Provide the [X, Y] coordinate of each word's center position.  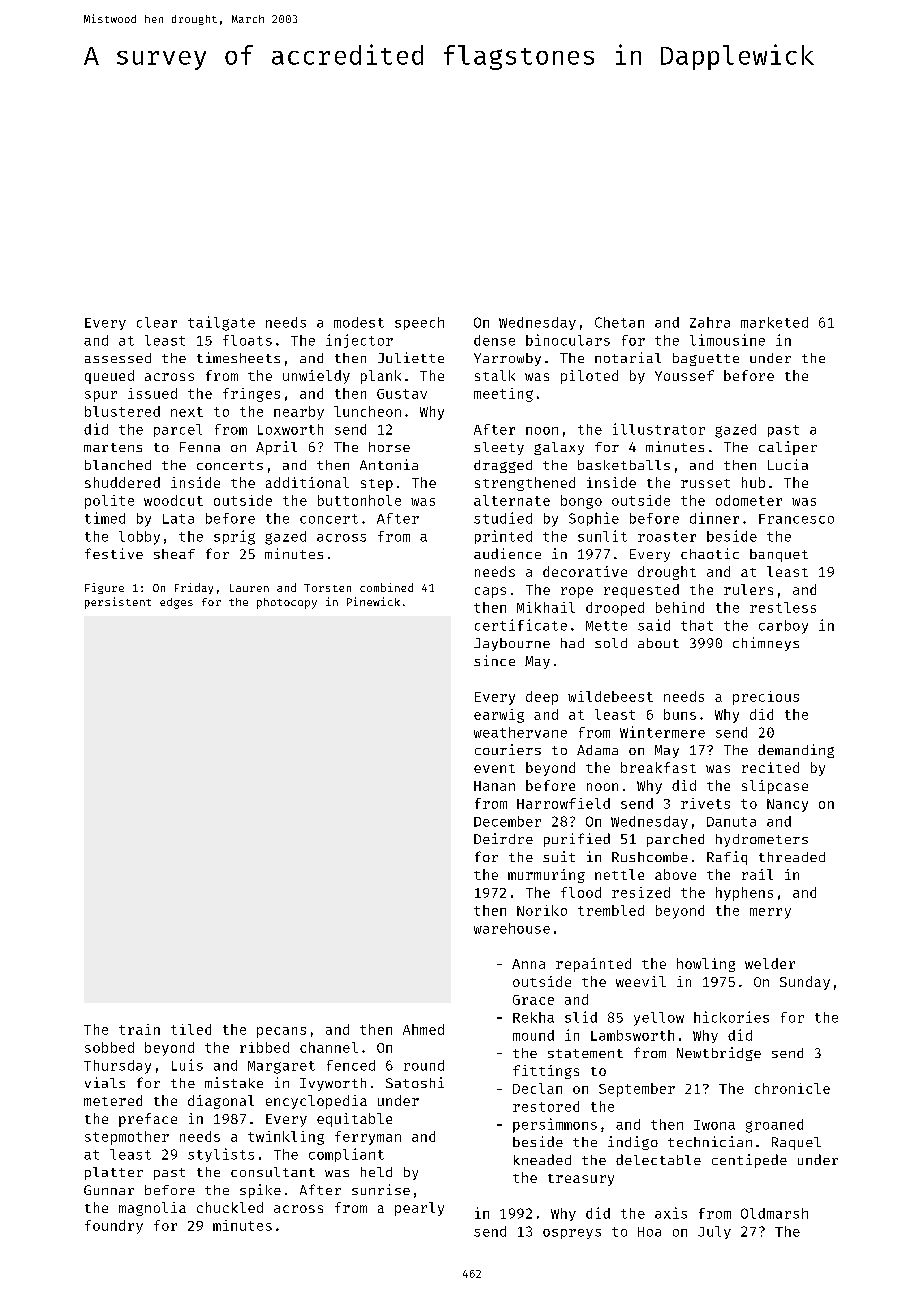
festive [114, 553]
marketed [774, 322]
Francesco [796, 519]
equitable [354, 1120]
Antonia [389, 464]
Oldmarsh [774, 1213]
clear [157, 322]
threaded [792, 857]
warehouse [512, 928]
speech [419, 323]
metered [113, 1100]
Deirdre [503, 838]
